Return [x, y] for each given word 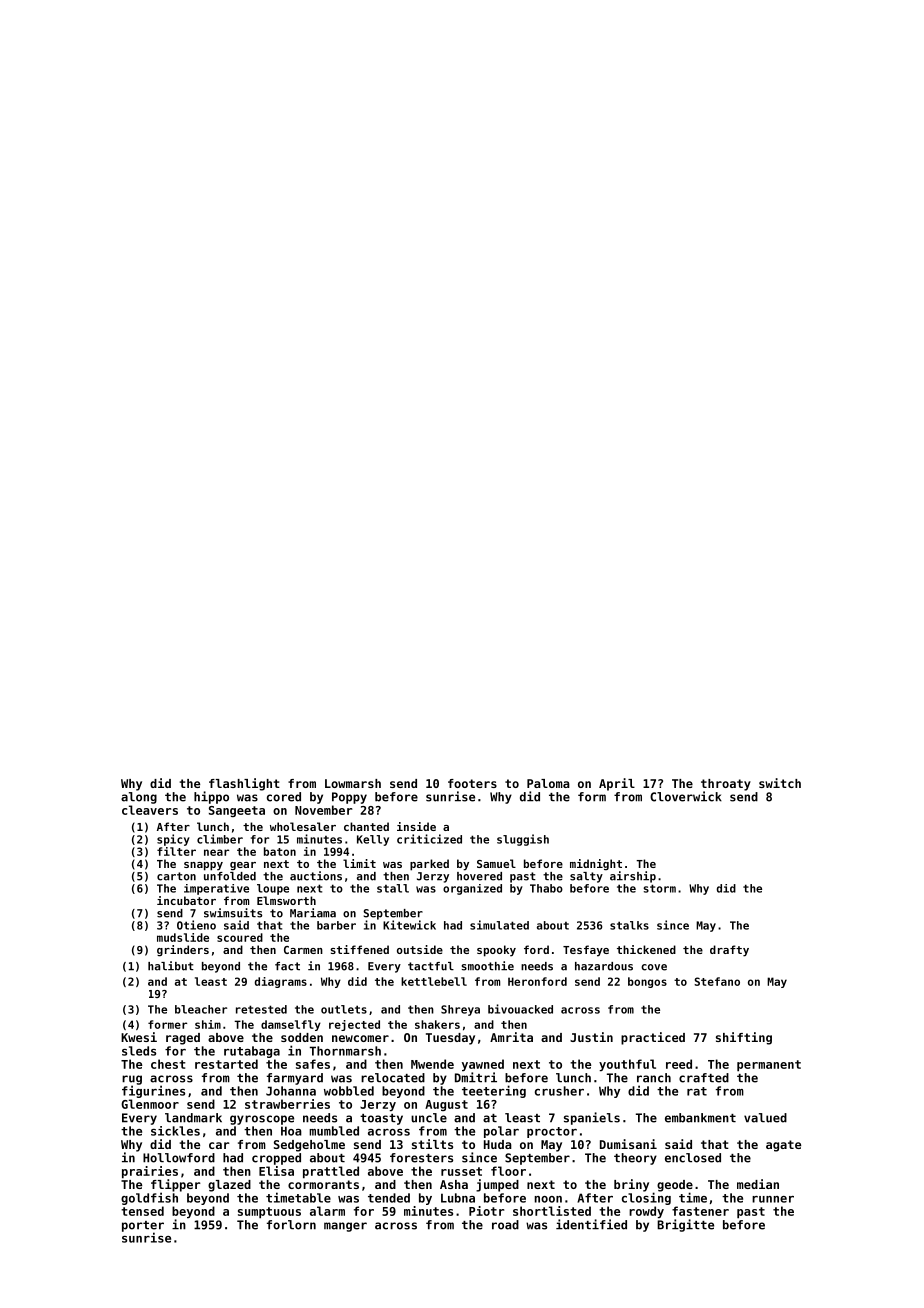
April [617, 784]
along [139, 798]
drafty [729, 951]
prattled [331, 1172]
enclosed [693, 1158]
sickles [175, 1131]
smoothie [488, 966]
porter [143, 1226]
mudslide [183, 937]
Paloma [548, 783]
